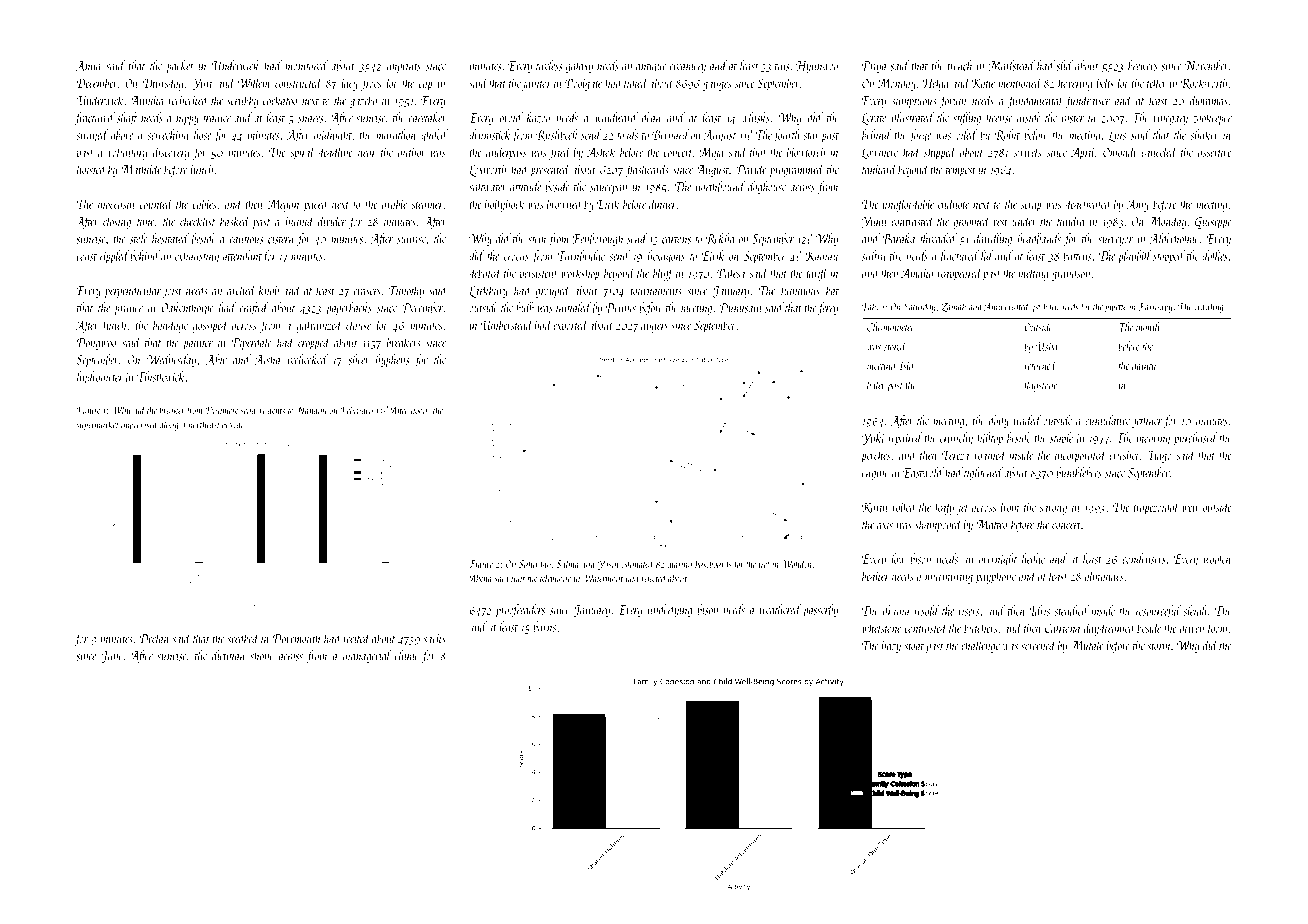 Image resolution: width=1308 pixels, height=924 pixels. I want to click on dean, so click(651, 117).
